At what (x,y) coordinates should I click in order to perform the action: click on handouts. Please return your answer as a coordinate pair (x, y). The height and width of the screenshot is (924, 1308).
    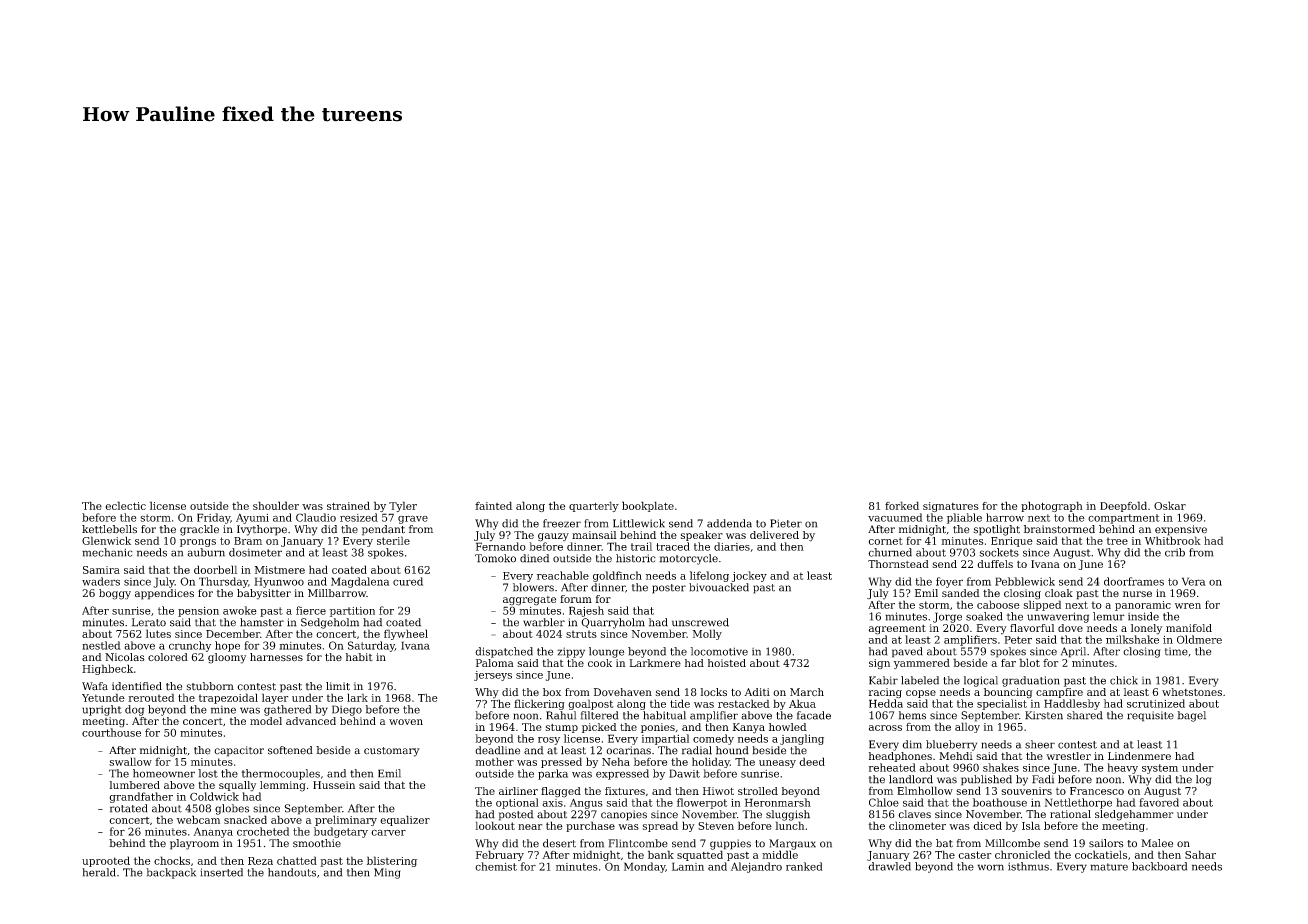
    Looking at the image, I should click on (292, 872).
